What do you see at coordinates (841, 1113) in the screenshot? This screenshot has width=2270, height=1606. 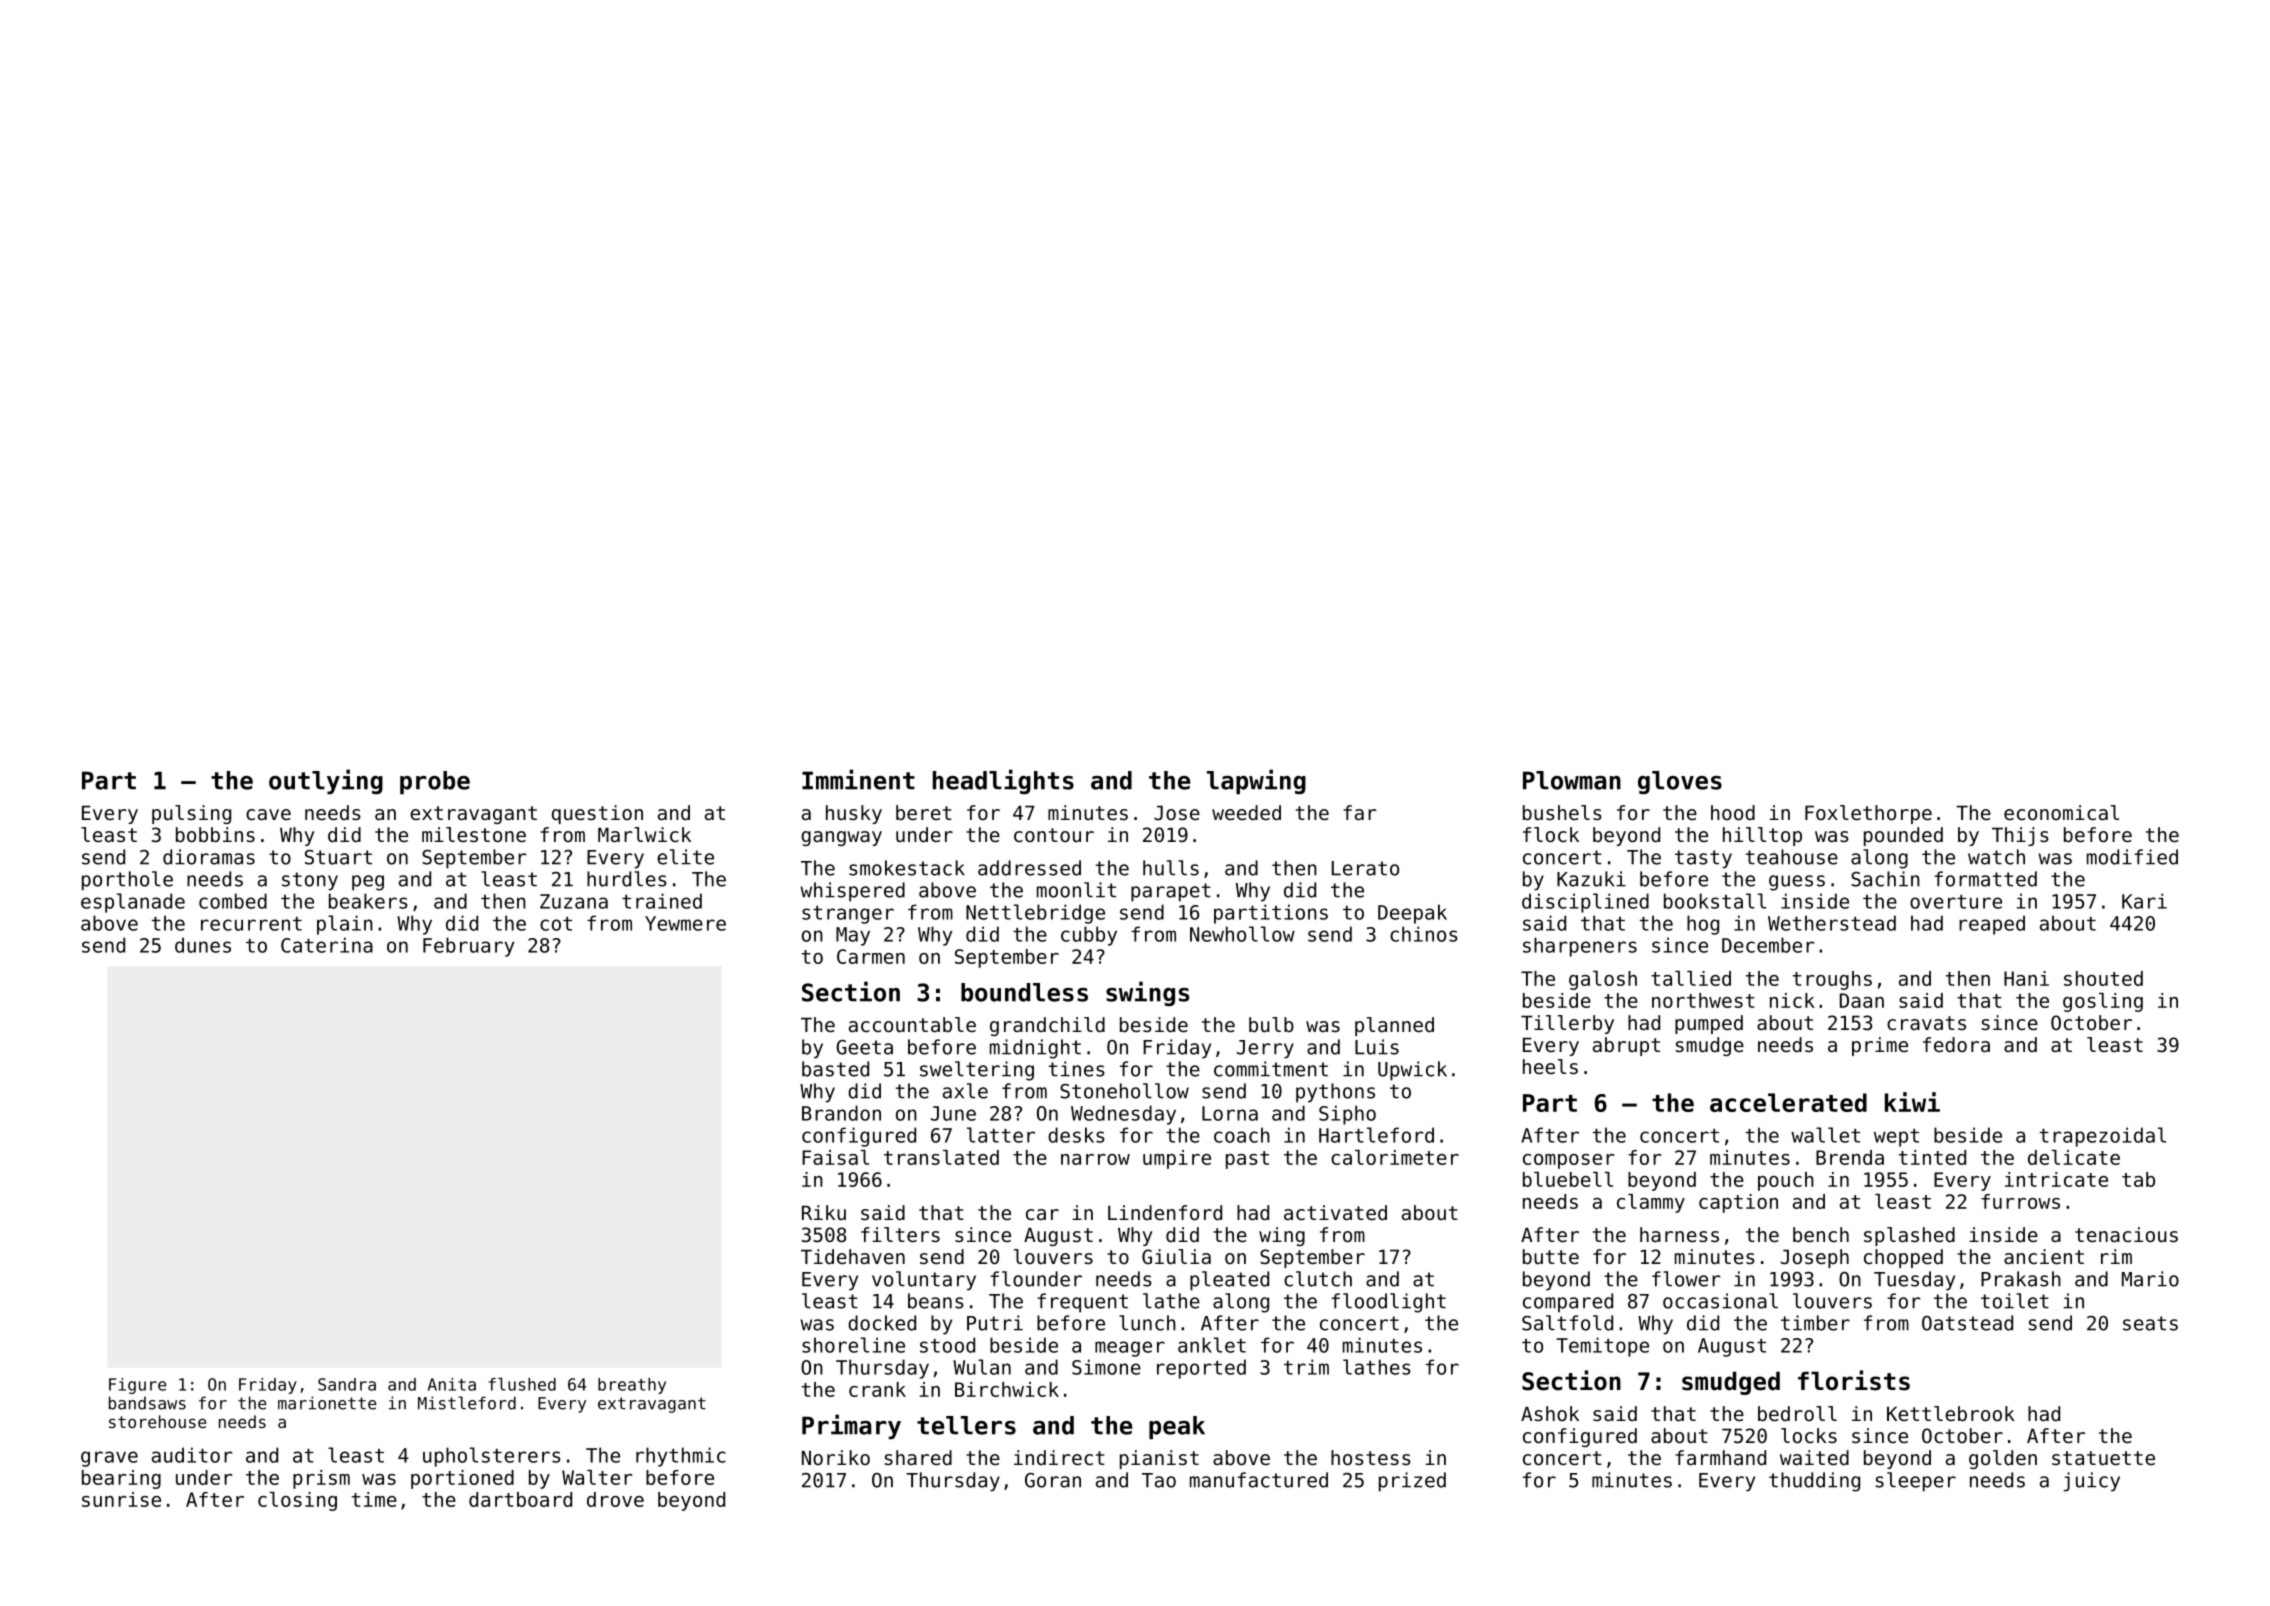 I see `Brandon` at bounding box center [841, 1113].
